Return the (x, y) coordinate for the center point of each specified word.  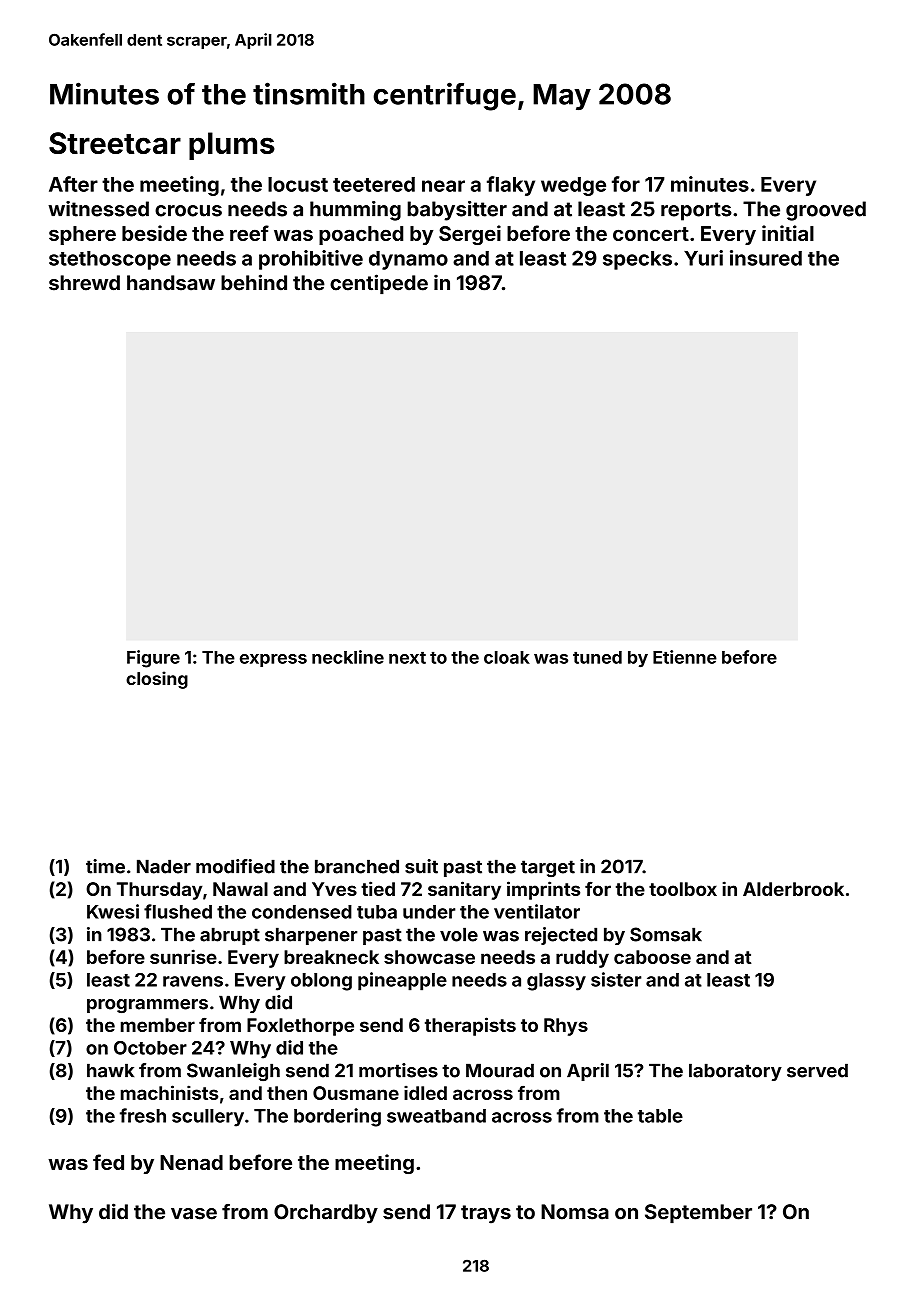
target (548, 868)
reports (696, 211)
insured (766, 258)
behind (254, 282)
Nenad (191, 1162)
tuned (597, 657)
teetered (374, 184)
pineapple (402, 981)
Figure (153, 659)
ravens (193, 981)
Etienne (685, 657)
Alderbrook (793, 889)
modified (235, 866)
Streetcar (115, 143)
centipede (379, 284)
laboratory (735, 1072)
